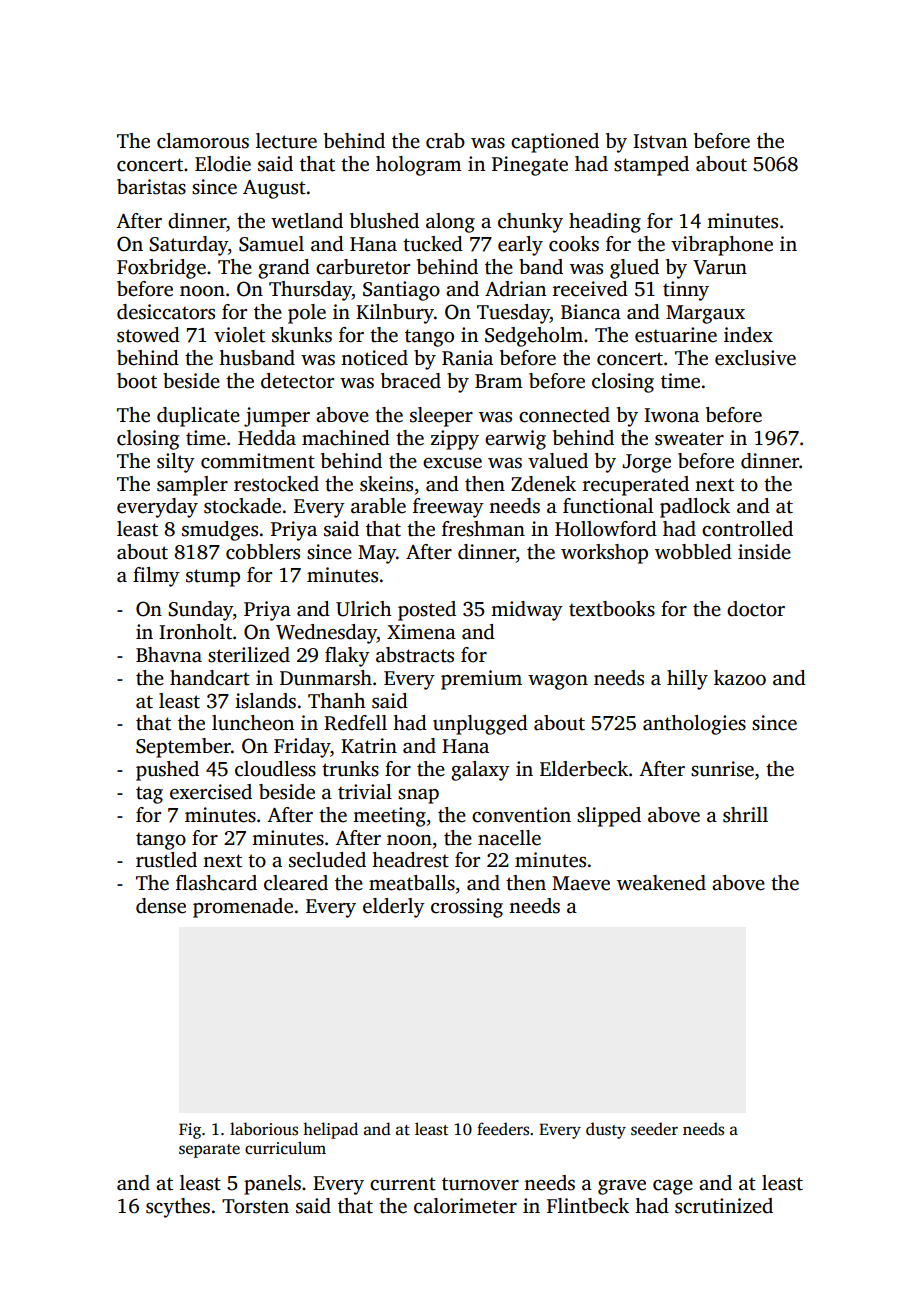 This image has width=924, height=1314. What do you see at coordinates (503, 1129) in the image?
I see `feeders` at bounding box center [503, 1129].
